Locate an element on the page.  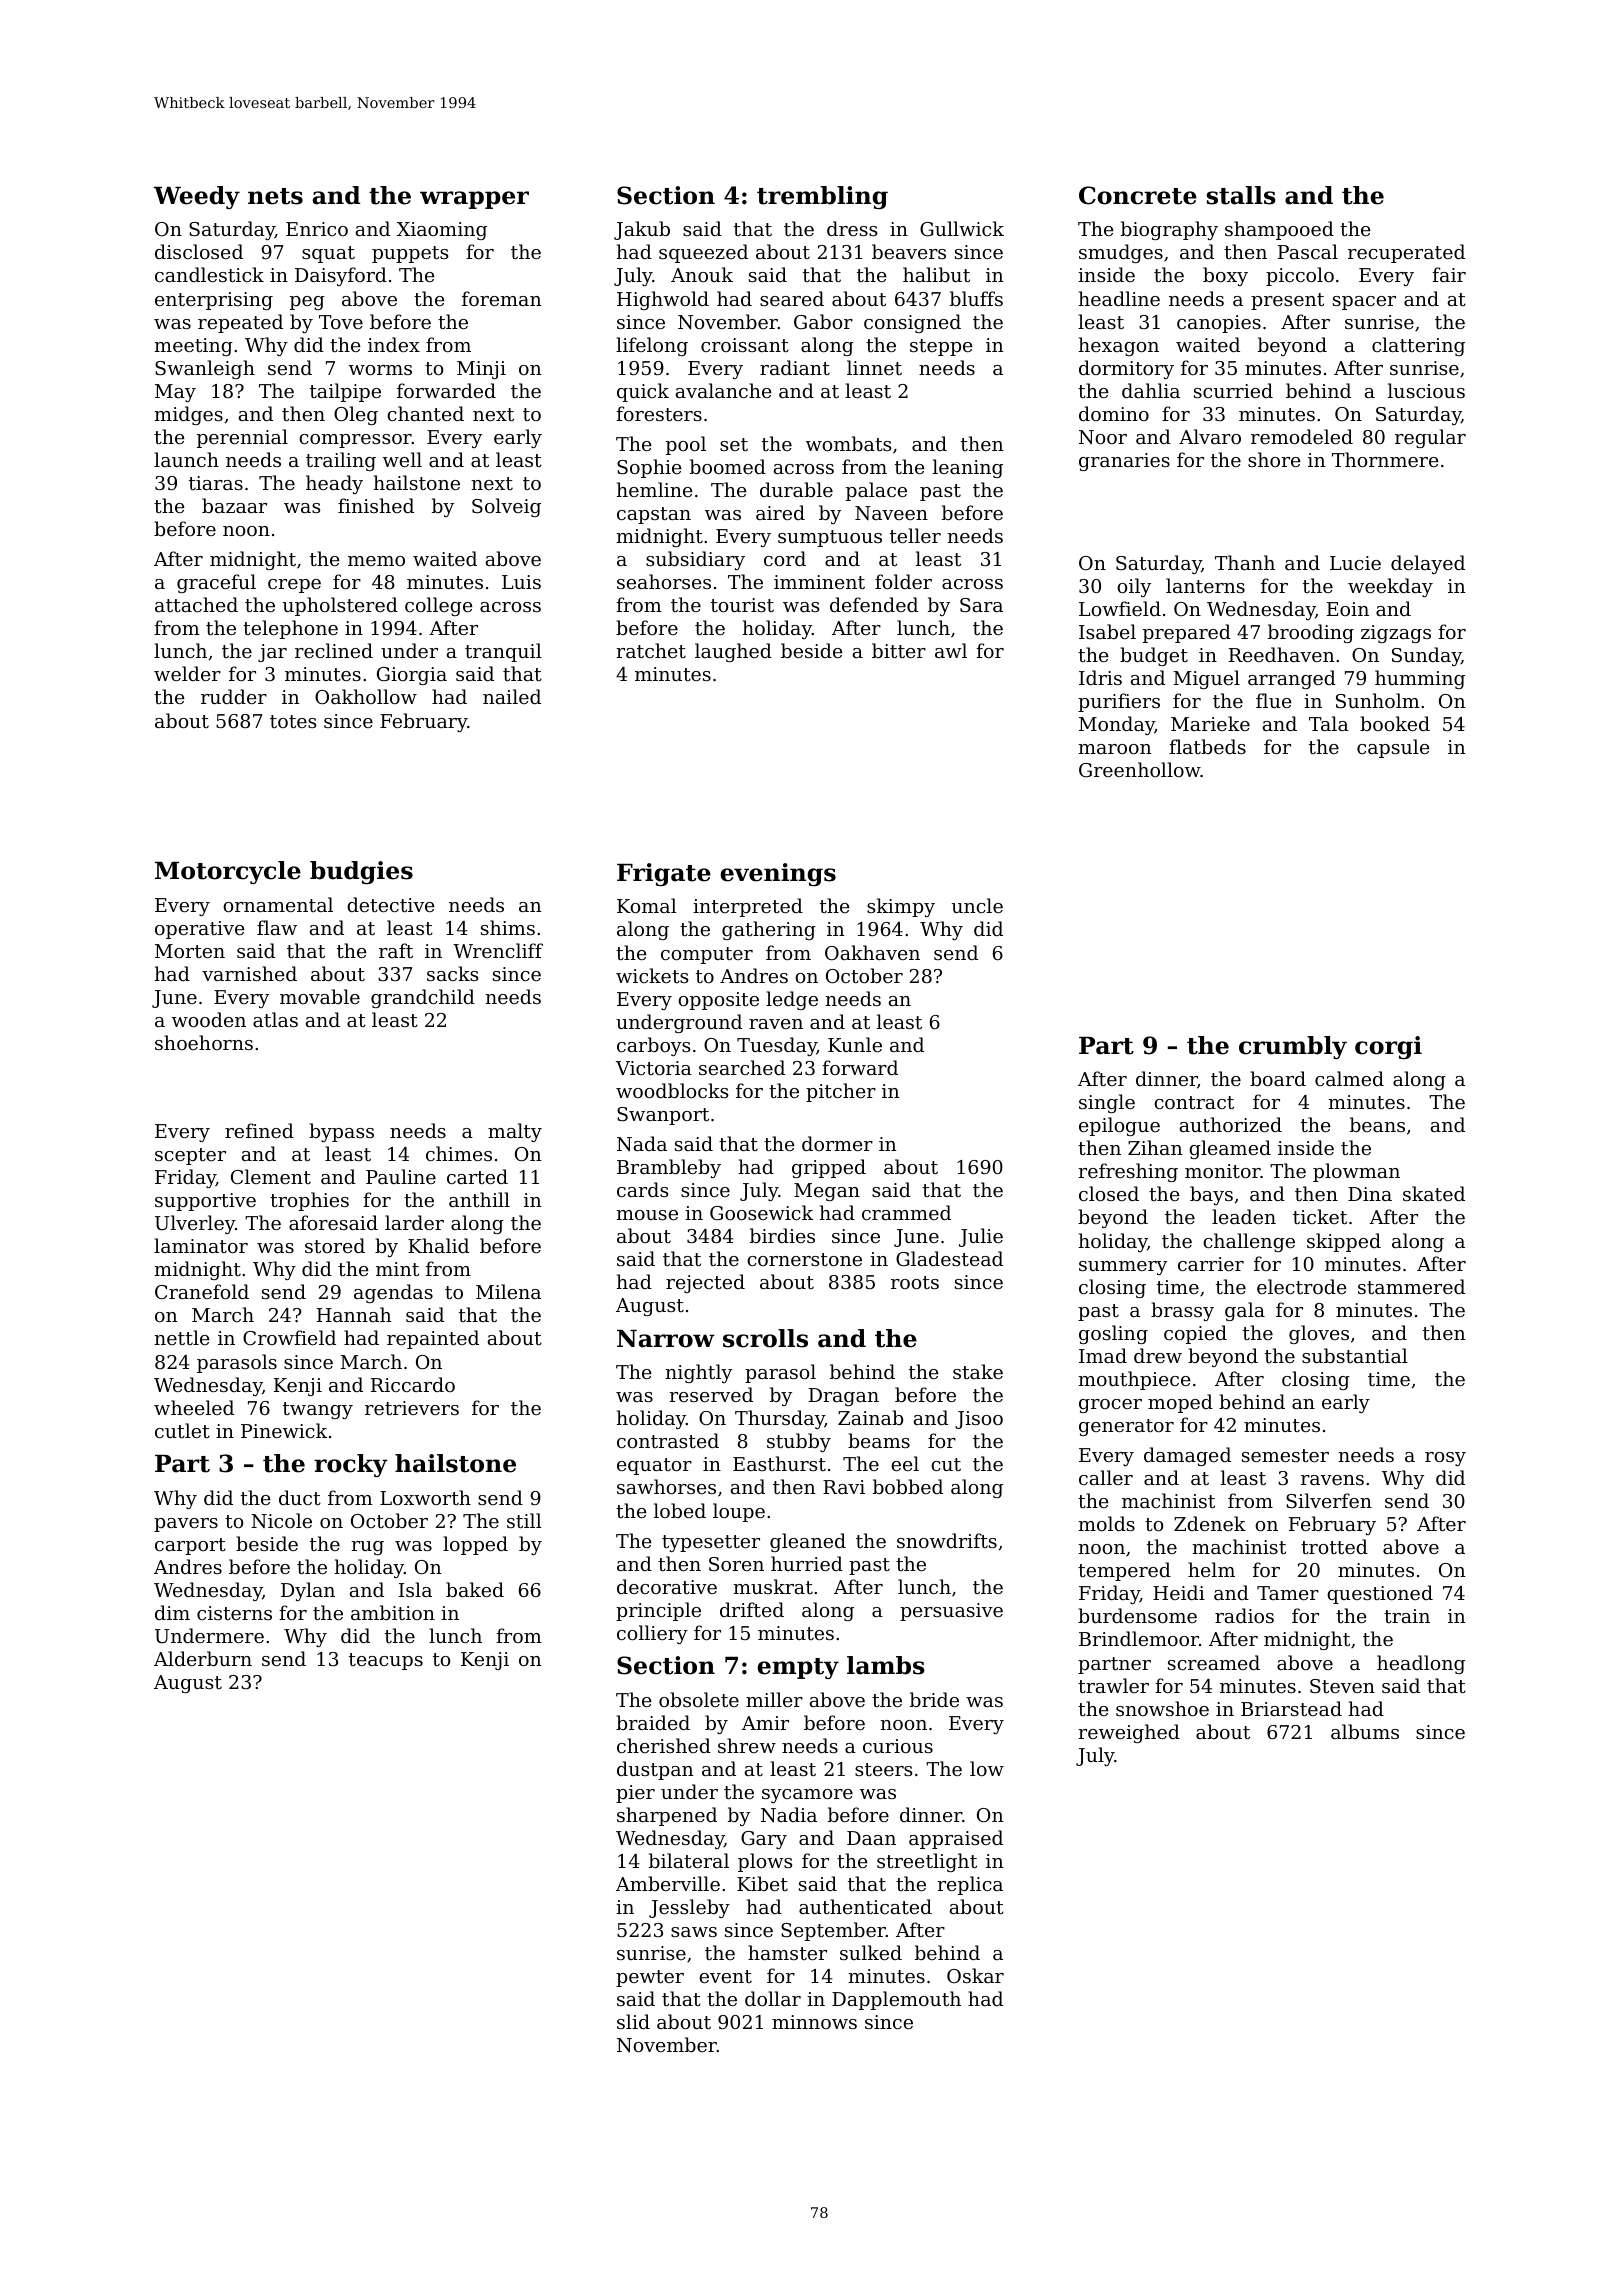
Isabel is located at coordinates (1107, 631).
